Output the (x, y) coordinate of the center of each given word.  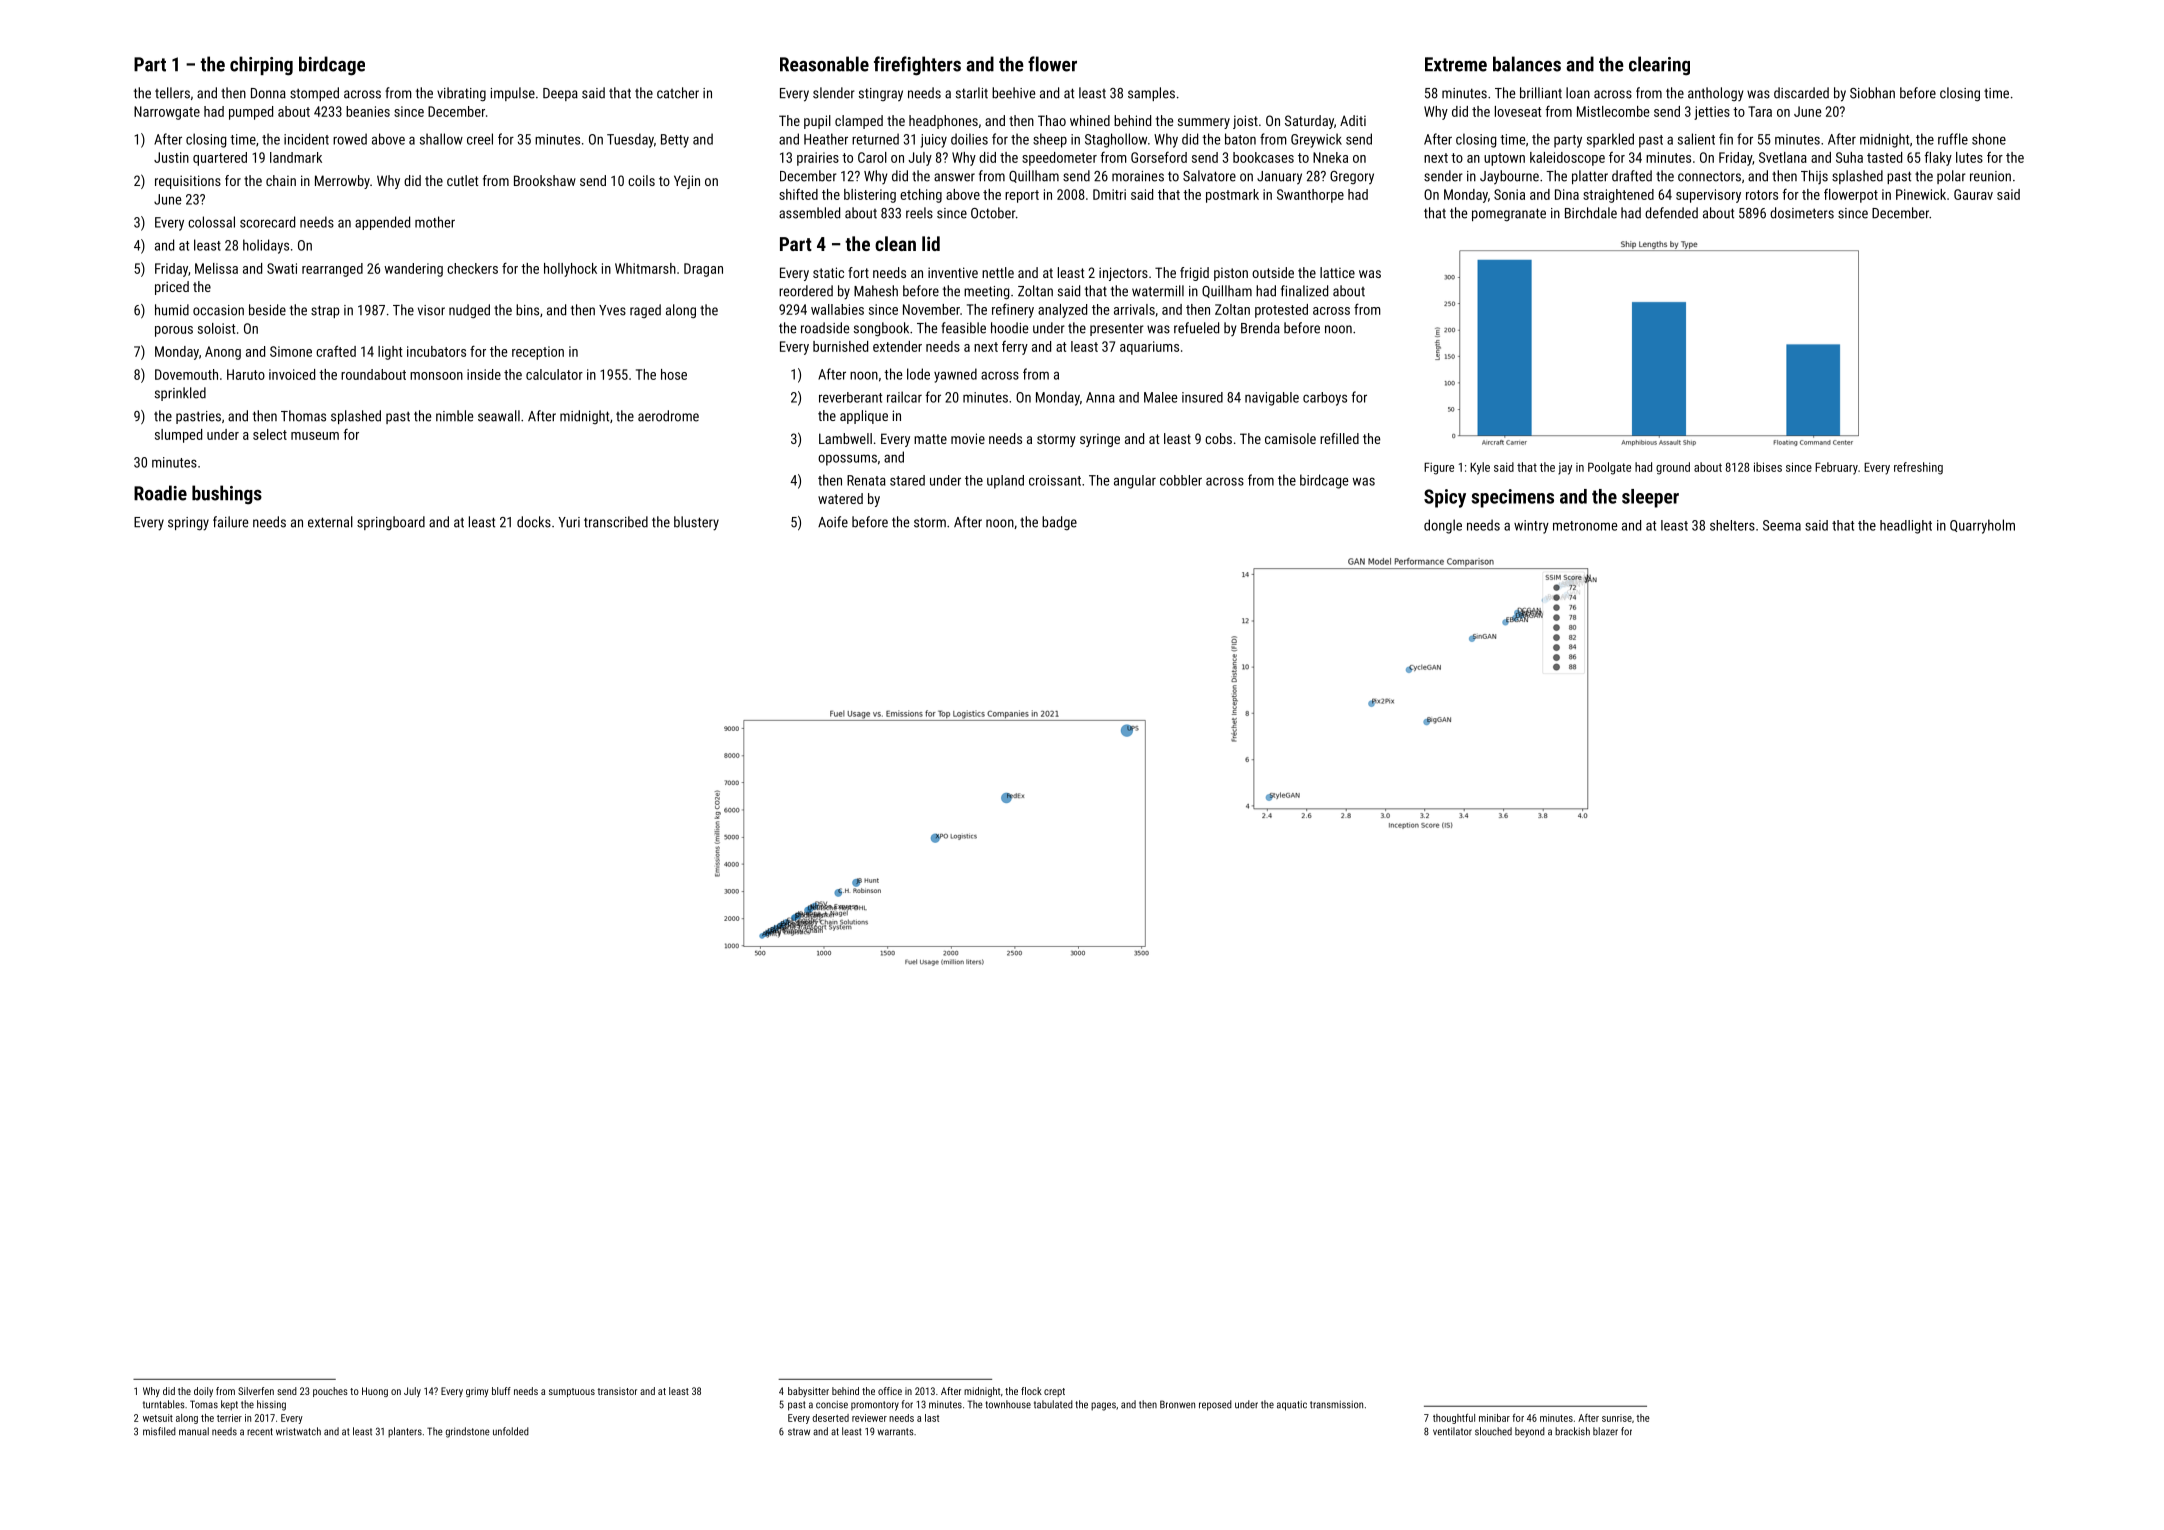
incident (306, 139)
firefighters (917, 66)
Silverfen (256, 1391)
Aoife (833, 522)
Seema (1782, 525)
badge (1059, 523)
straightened (1618, 196)
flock (1031, 1391)
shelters (1732, 525)
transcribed (616, 522)
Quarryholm (1982, 526)
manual (194, 1431)
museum (315, 436)
